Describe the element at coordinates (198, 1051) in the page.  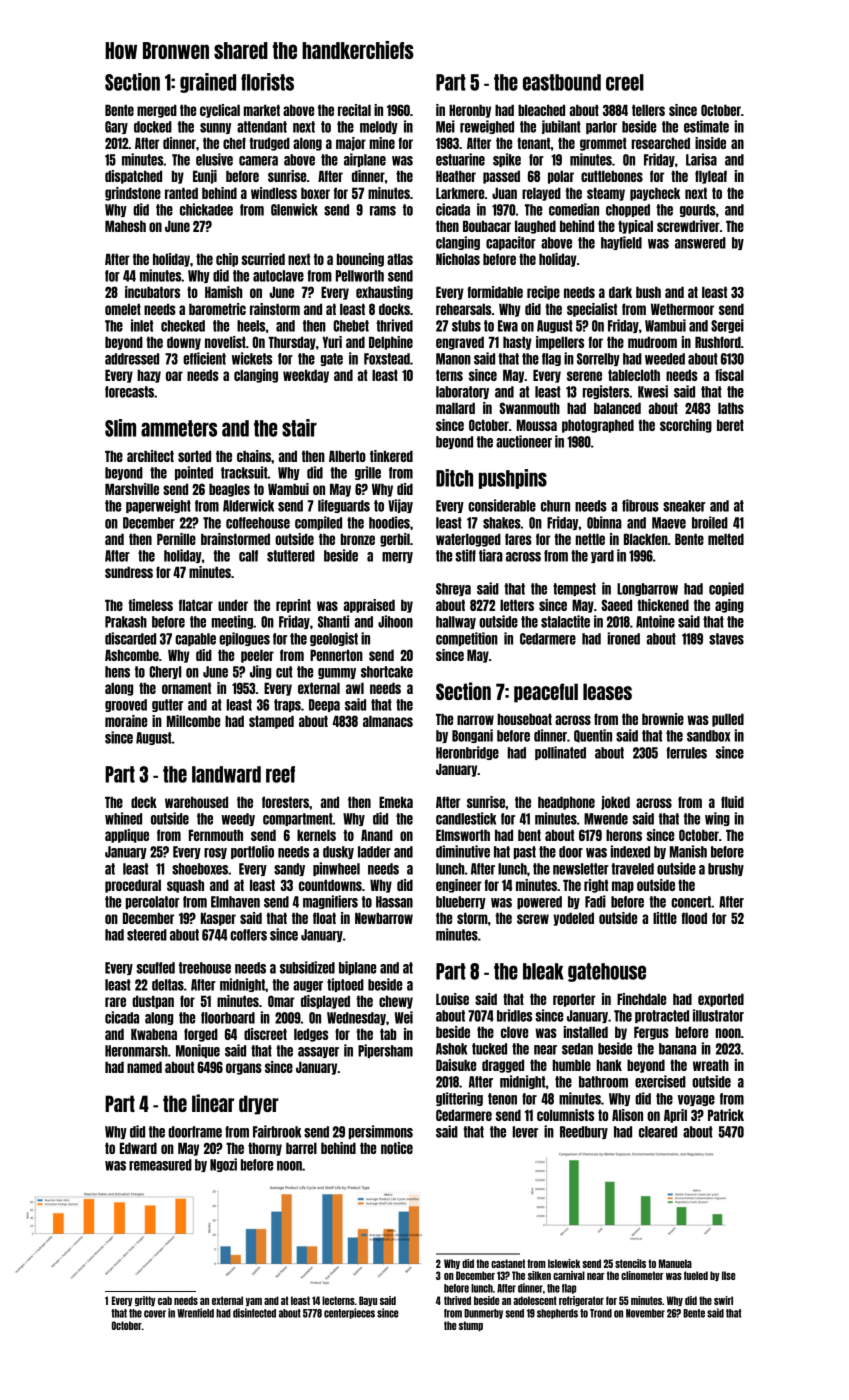
I see `Monique` at that location.
